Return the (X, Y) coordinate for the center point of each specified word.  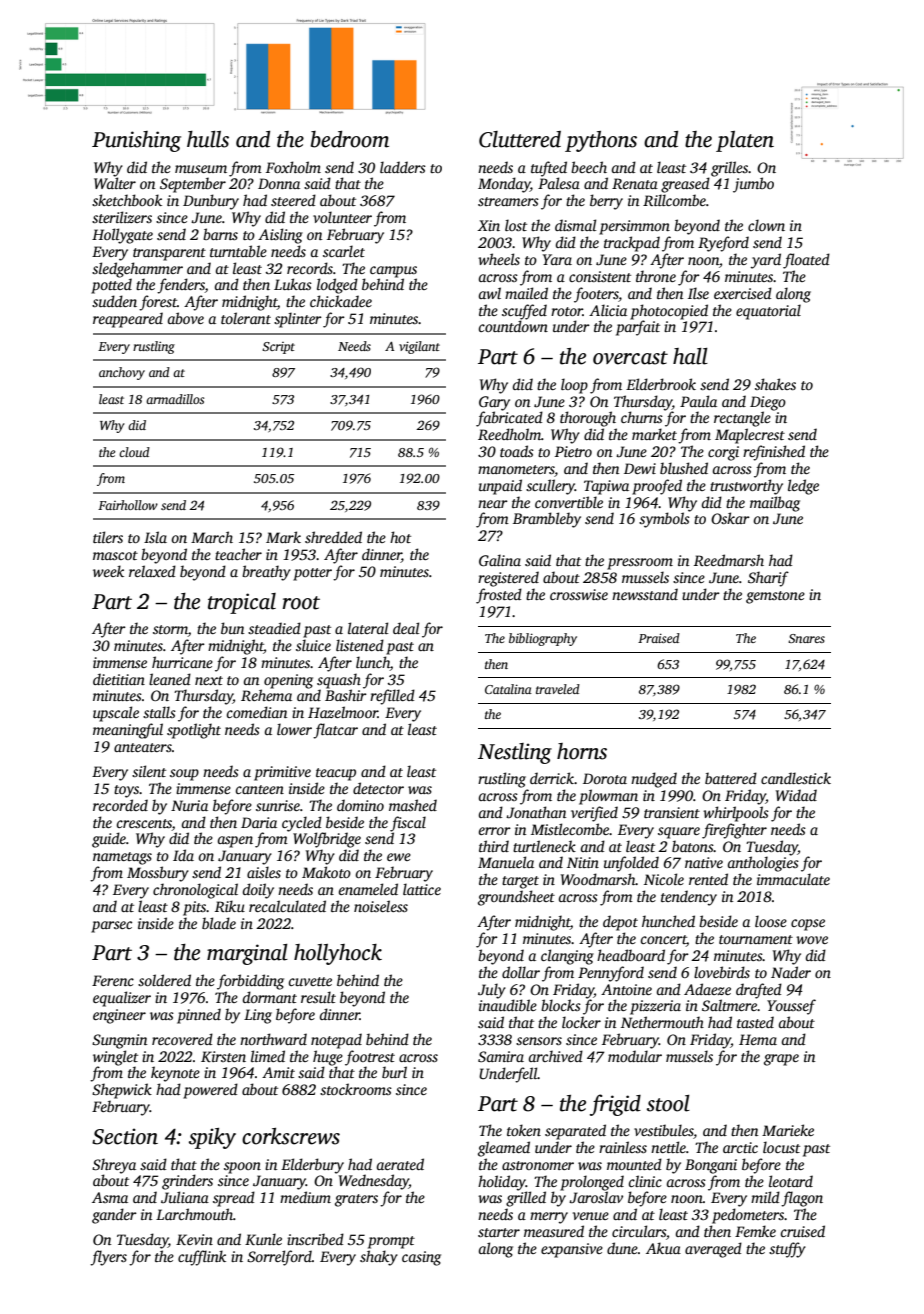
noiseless (381, 906)
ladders (403, 167)
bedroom (350, 139)
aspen (235, 842)
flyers (108, 1258)
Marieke (788, 1130)
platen (745, 141)
